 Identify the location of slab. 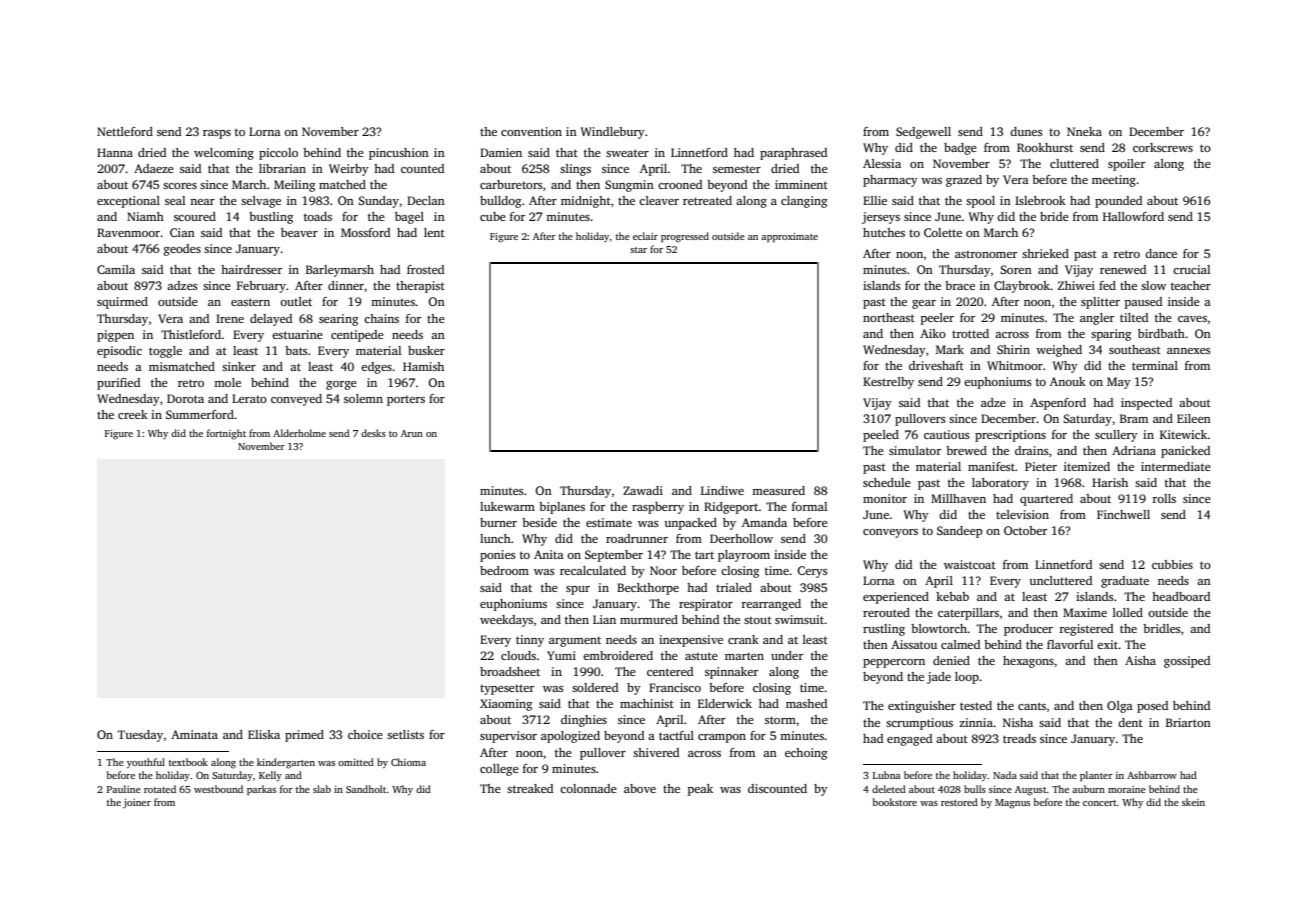
(322, 789).
